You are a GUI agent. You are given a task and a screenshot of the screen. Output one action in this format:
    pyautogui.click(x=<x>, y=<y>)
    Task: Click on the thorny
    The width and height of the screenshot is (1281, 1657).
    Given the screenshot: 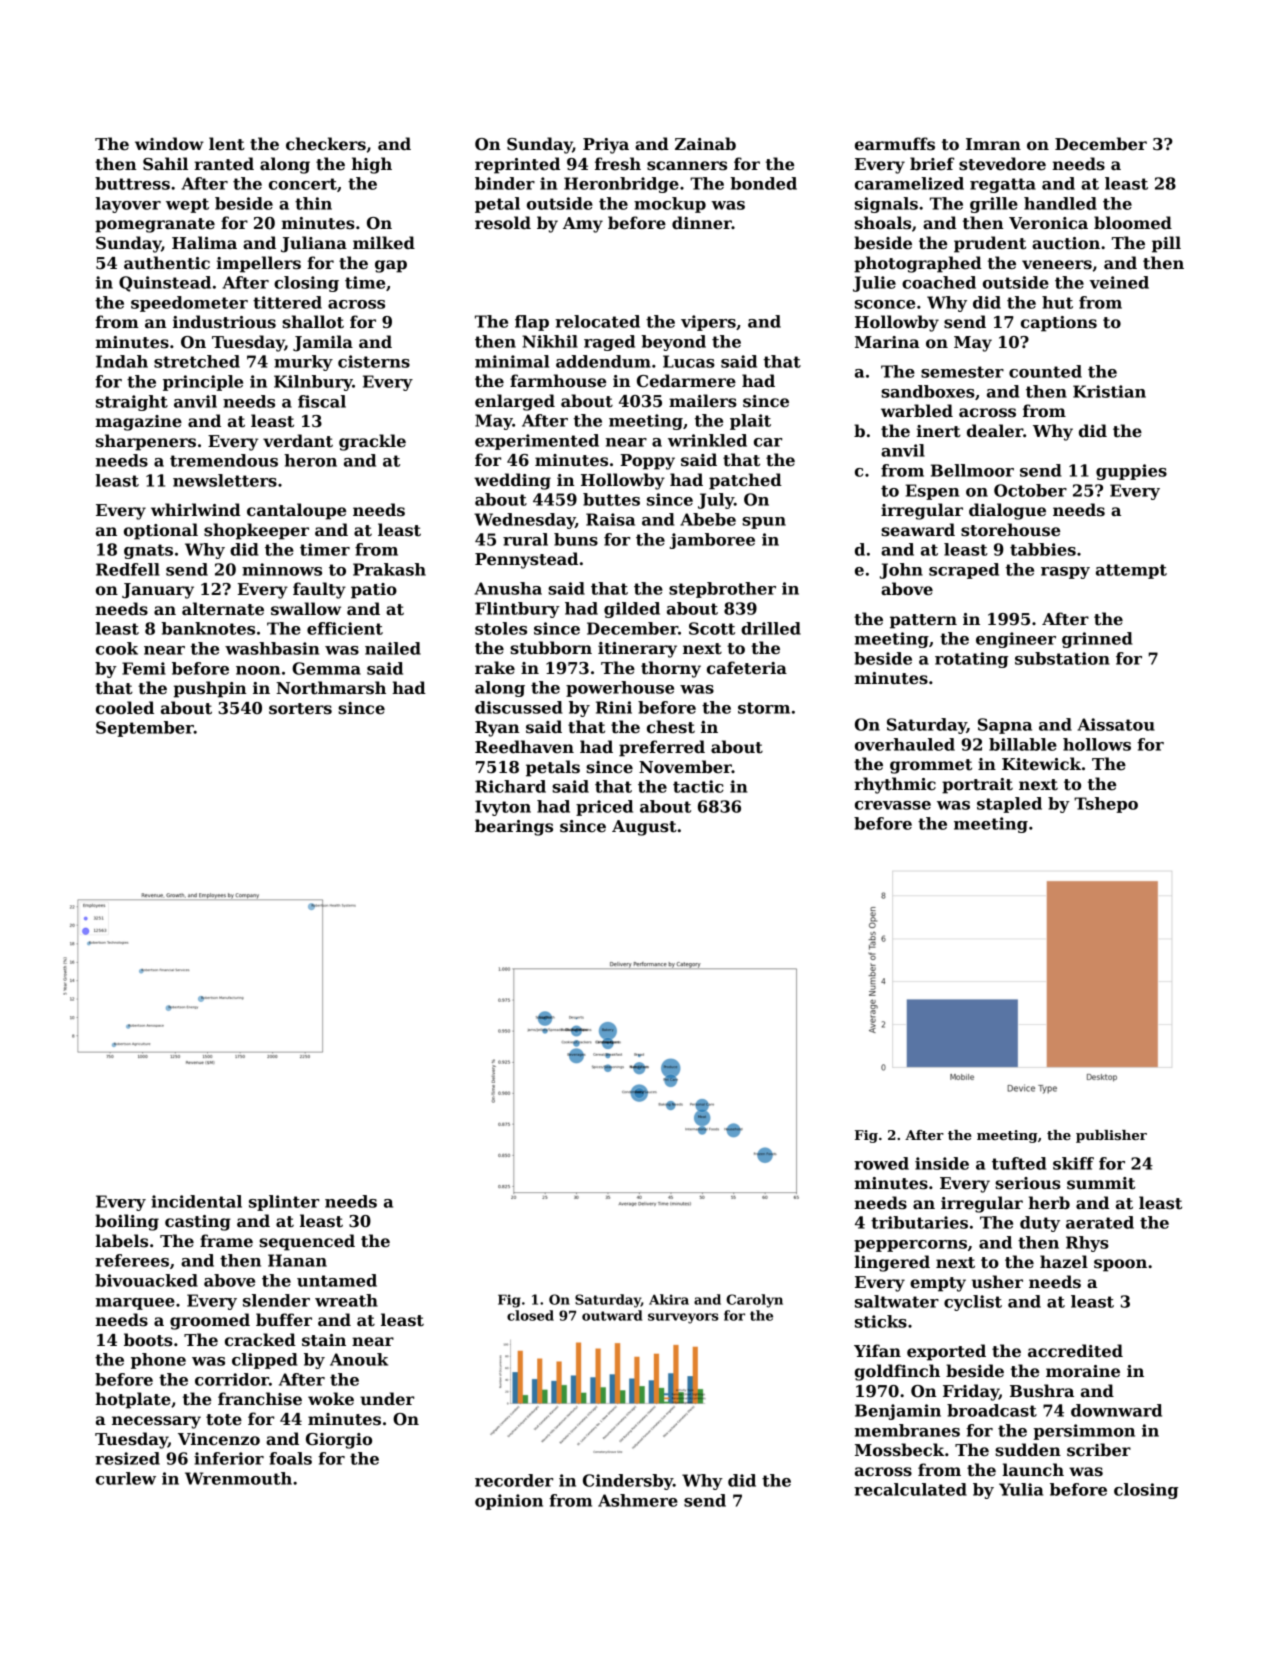 What is the action you would take?
    pyautogui.click(x=671, y=669)
